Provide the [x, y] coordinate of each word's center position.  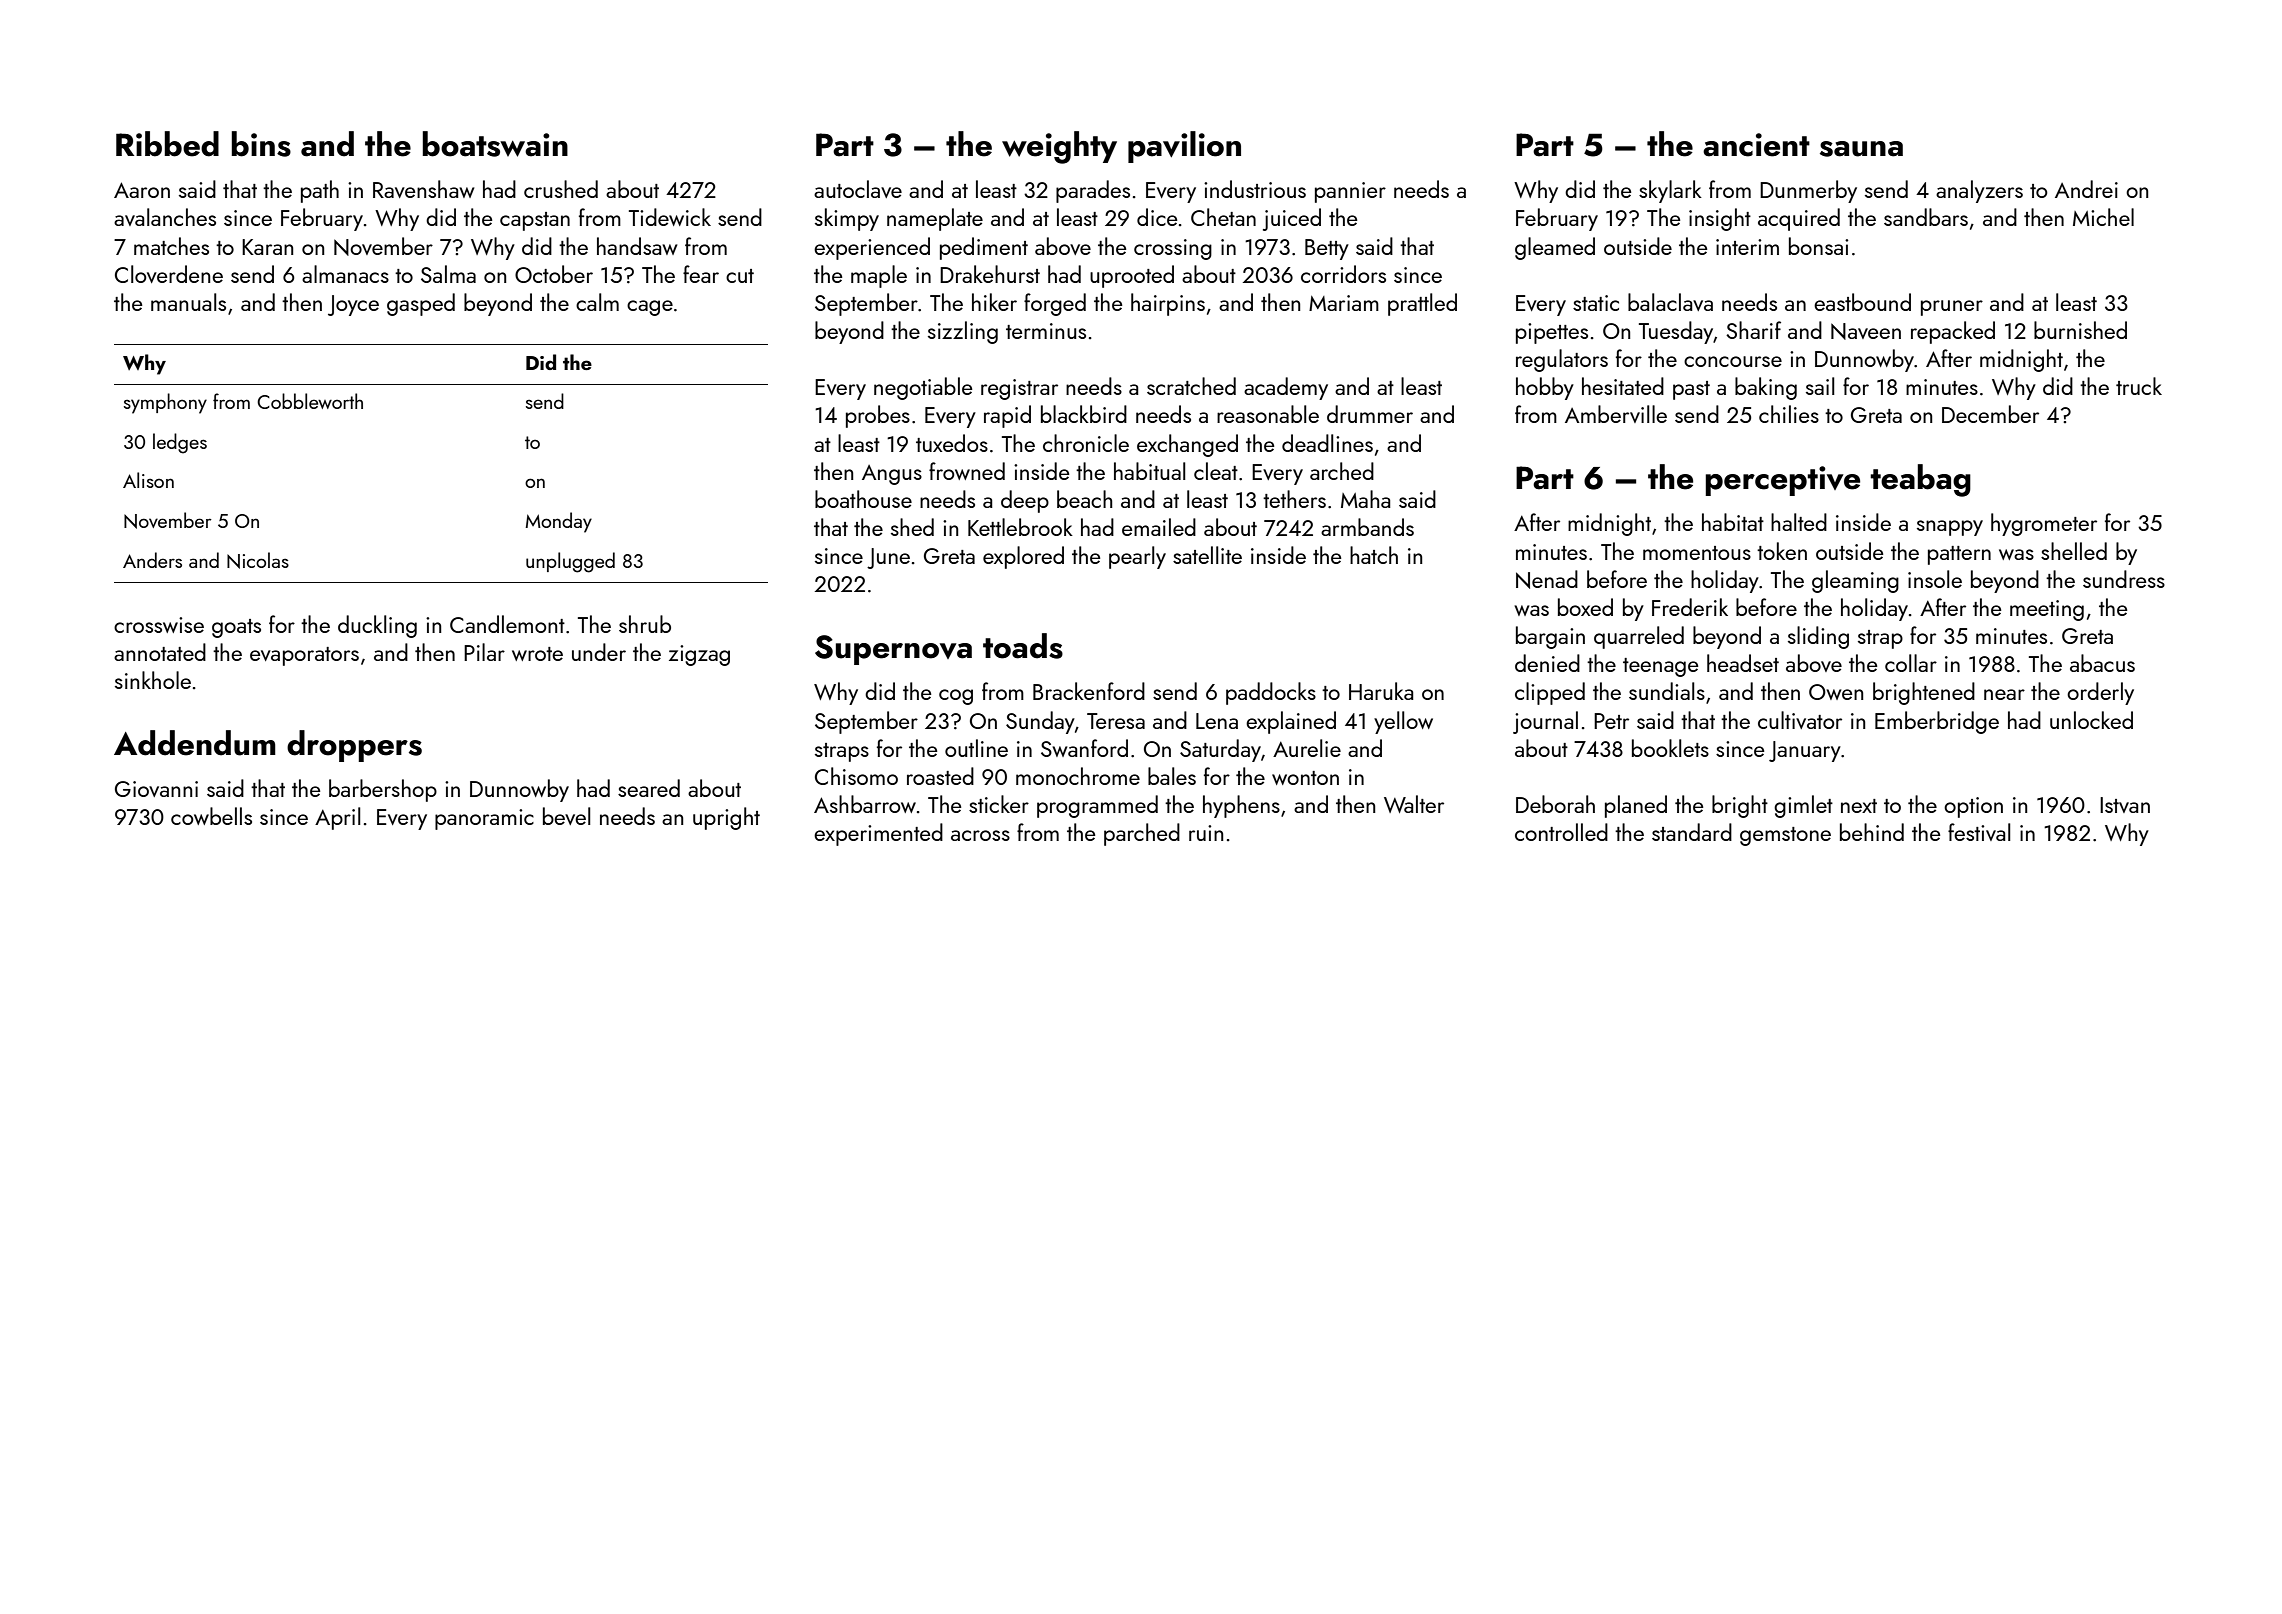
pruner [1952, 308]
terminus [1046, 331]
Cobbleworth [310, 401]
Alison [148, 480]
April [338, 818]
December [1990, 414]
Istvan [2125, 805]
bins [261, 144]
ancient [1756, 145]
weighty [1059, 147]
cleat [1216, 471]
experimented [878, 834]
